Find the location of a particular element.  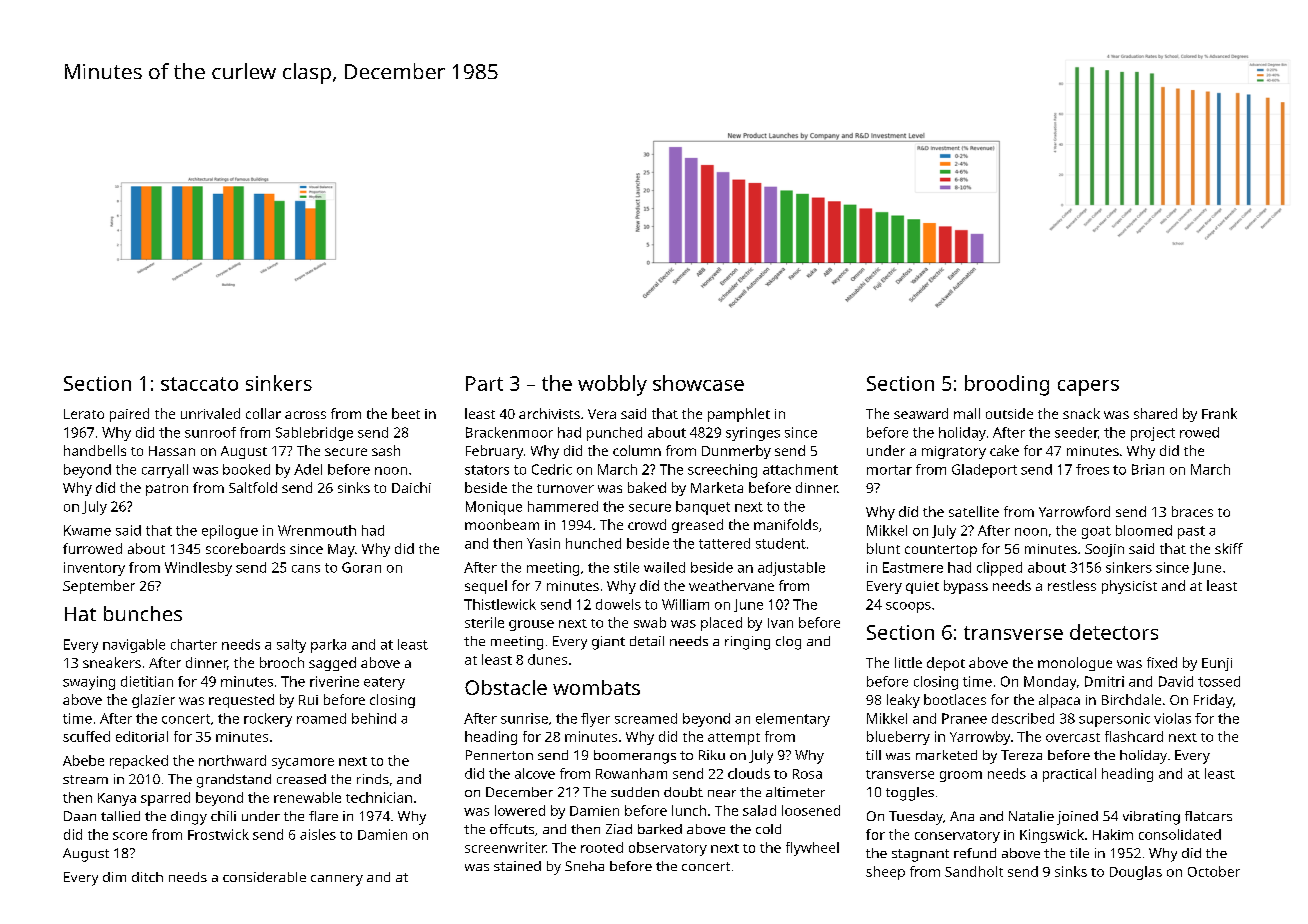

bunches is located at coordinates (143, 613).
